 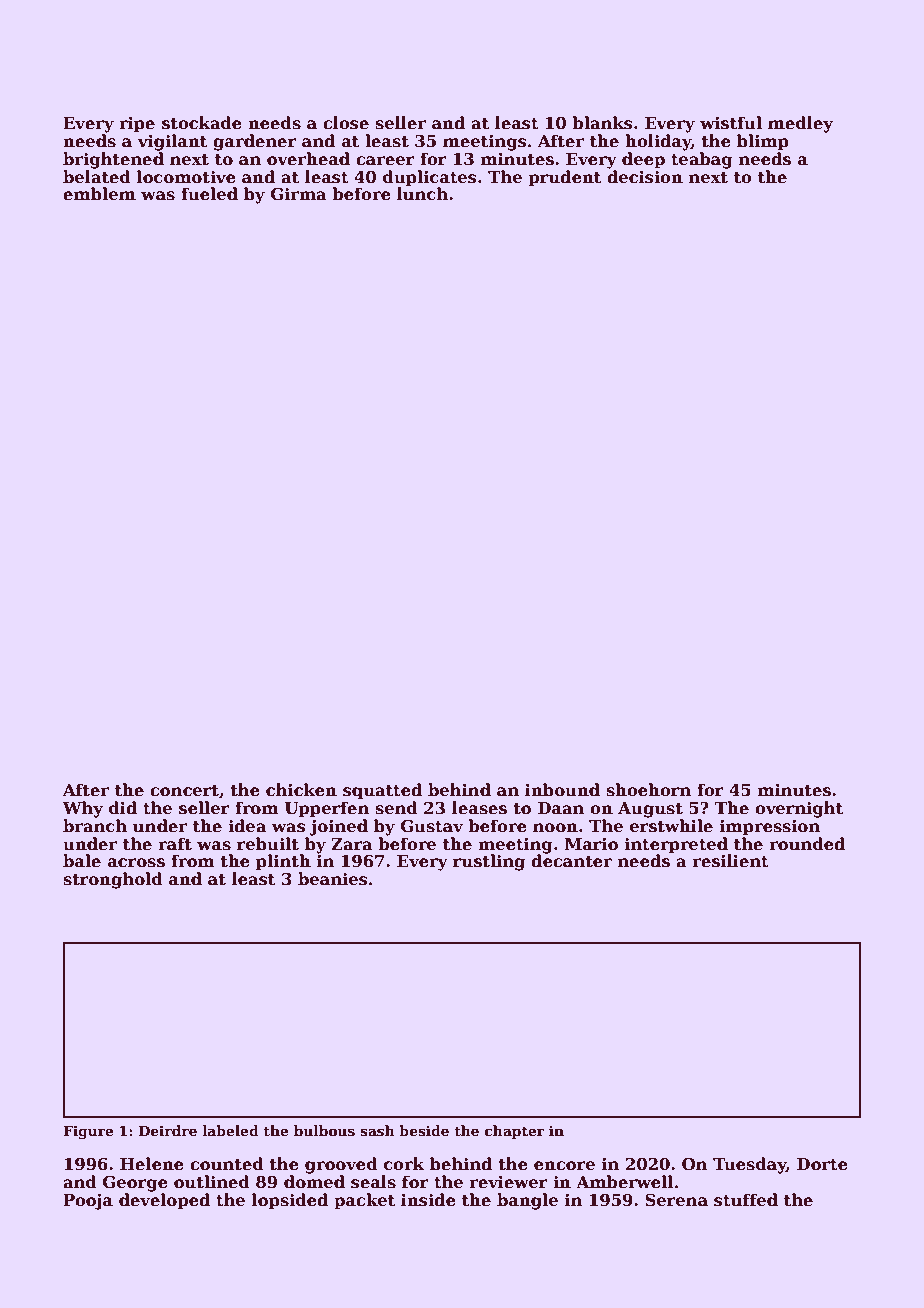 I want to click on concert, so click(x=184, y=791).
